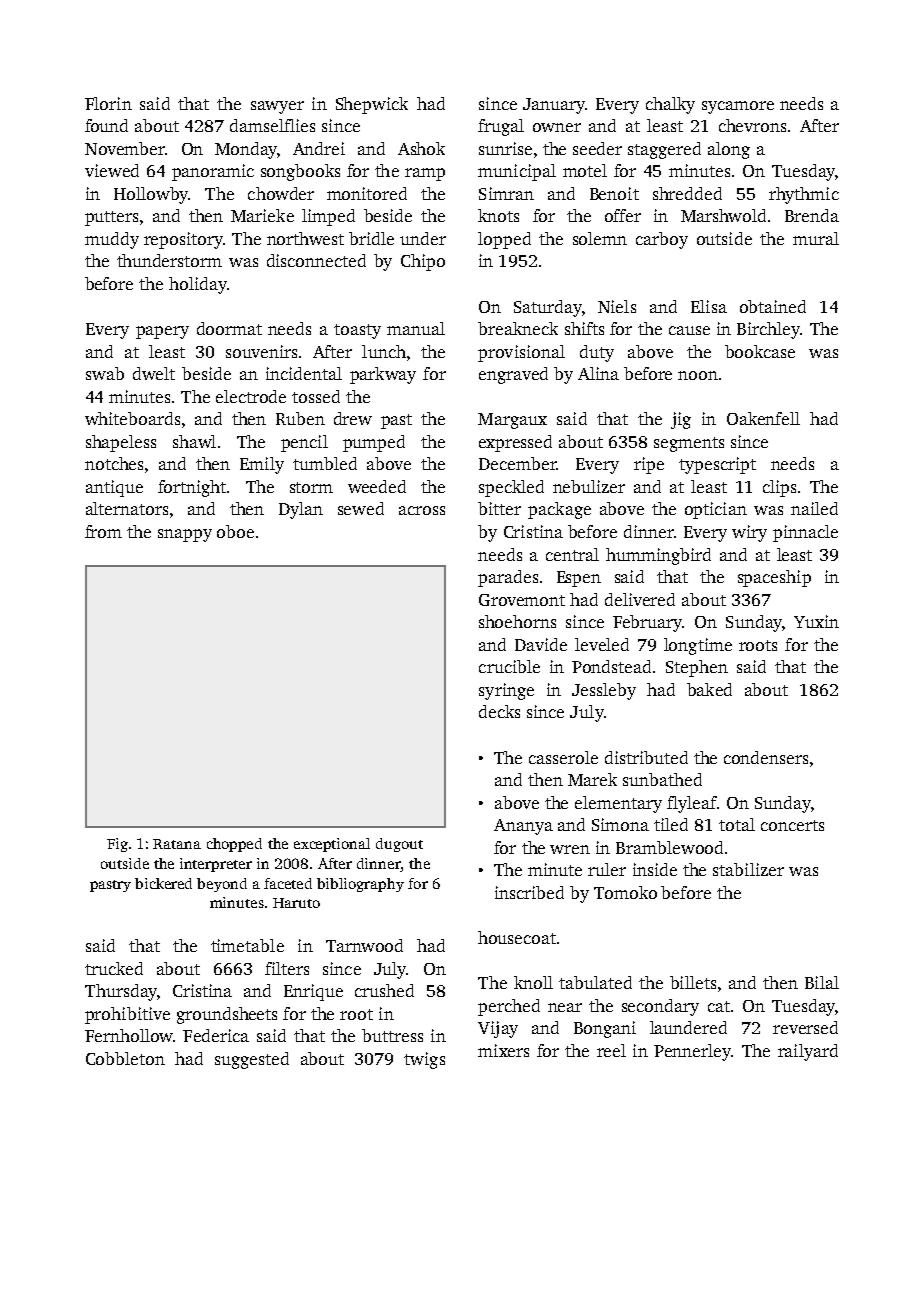 This image has height=1311, width=924. I want to click on stabilizer, so click(748, 869).
